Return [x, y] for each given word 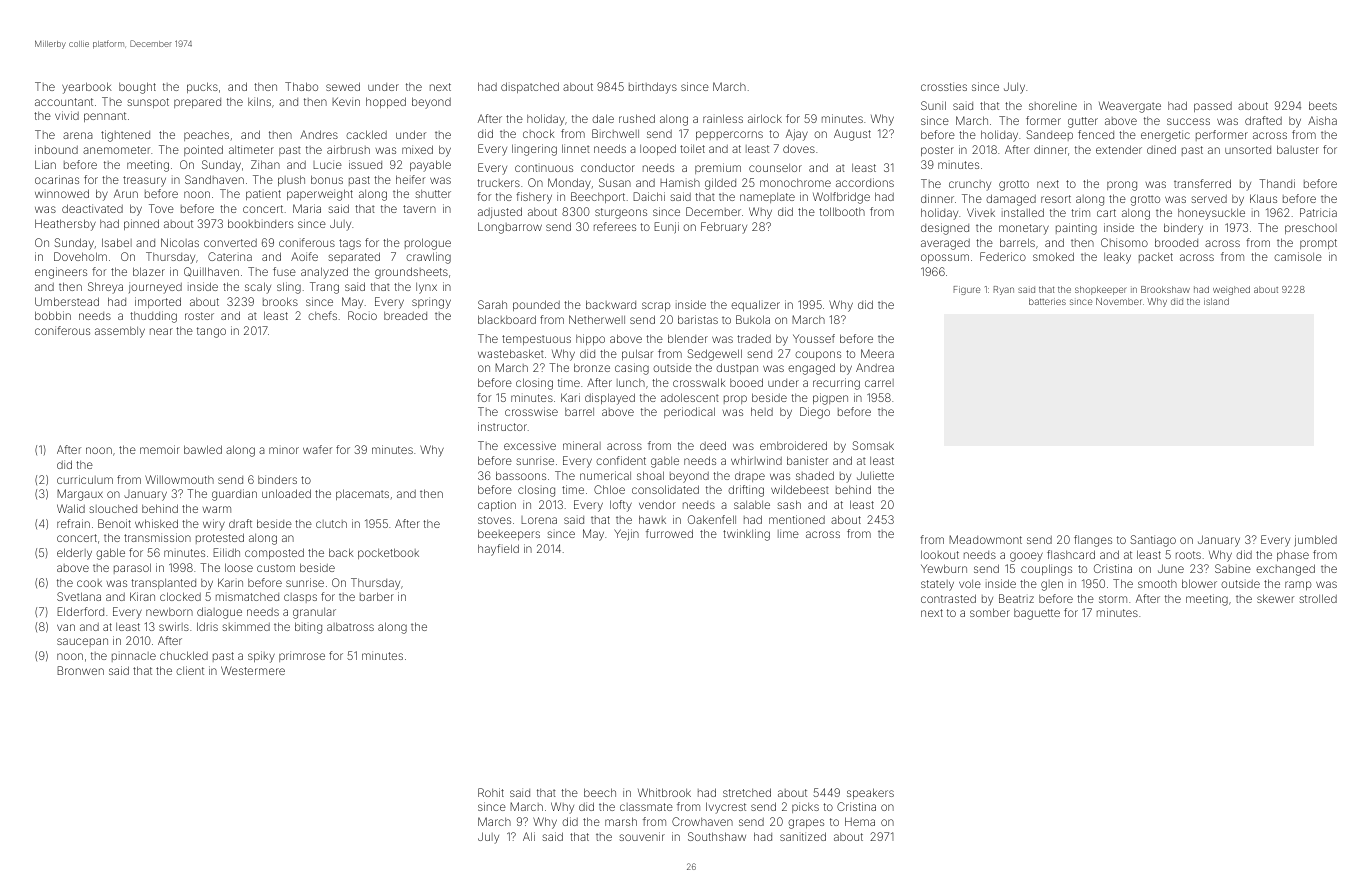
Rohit [491, 792]
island [1216, 301]
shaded [815, 475]
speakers [870, 793]
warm [216, 509]
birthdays [653, 88]
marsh [621, 821]
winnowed [62, 193]
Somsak [873, 445]
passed [1213, 107]
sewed [343, 86]
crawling [428, 258]
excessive [530, 445]
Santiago [1153, 541]
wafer [317, 449]
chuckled [184, 655]
